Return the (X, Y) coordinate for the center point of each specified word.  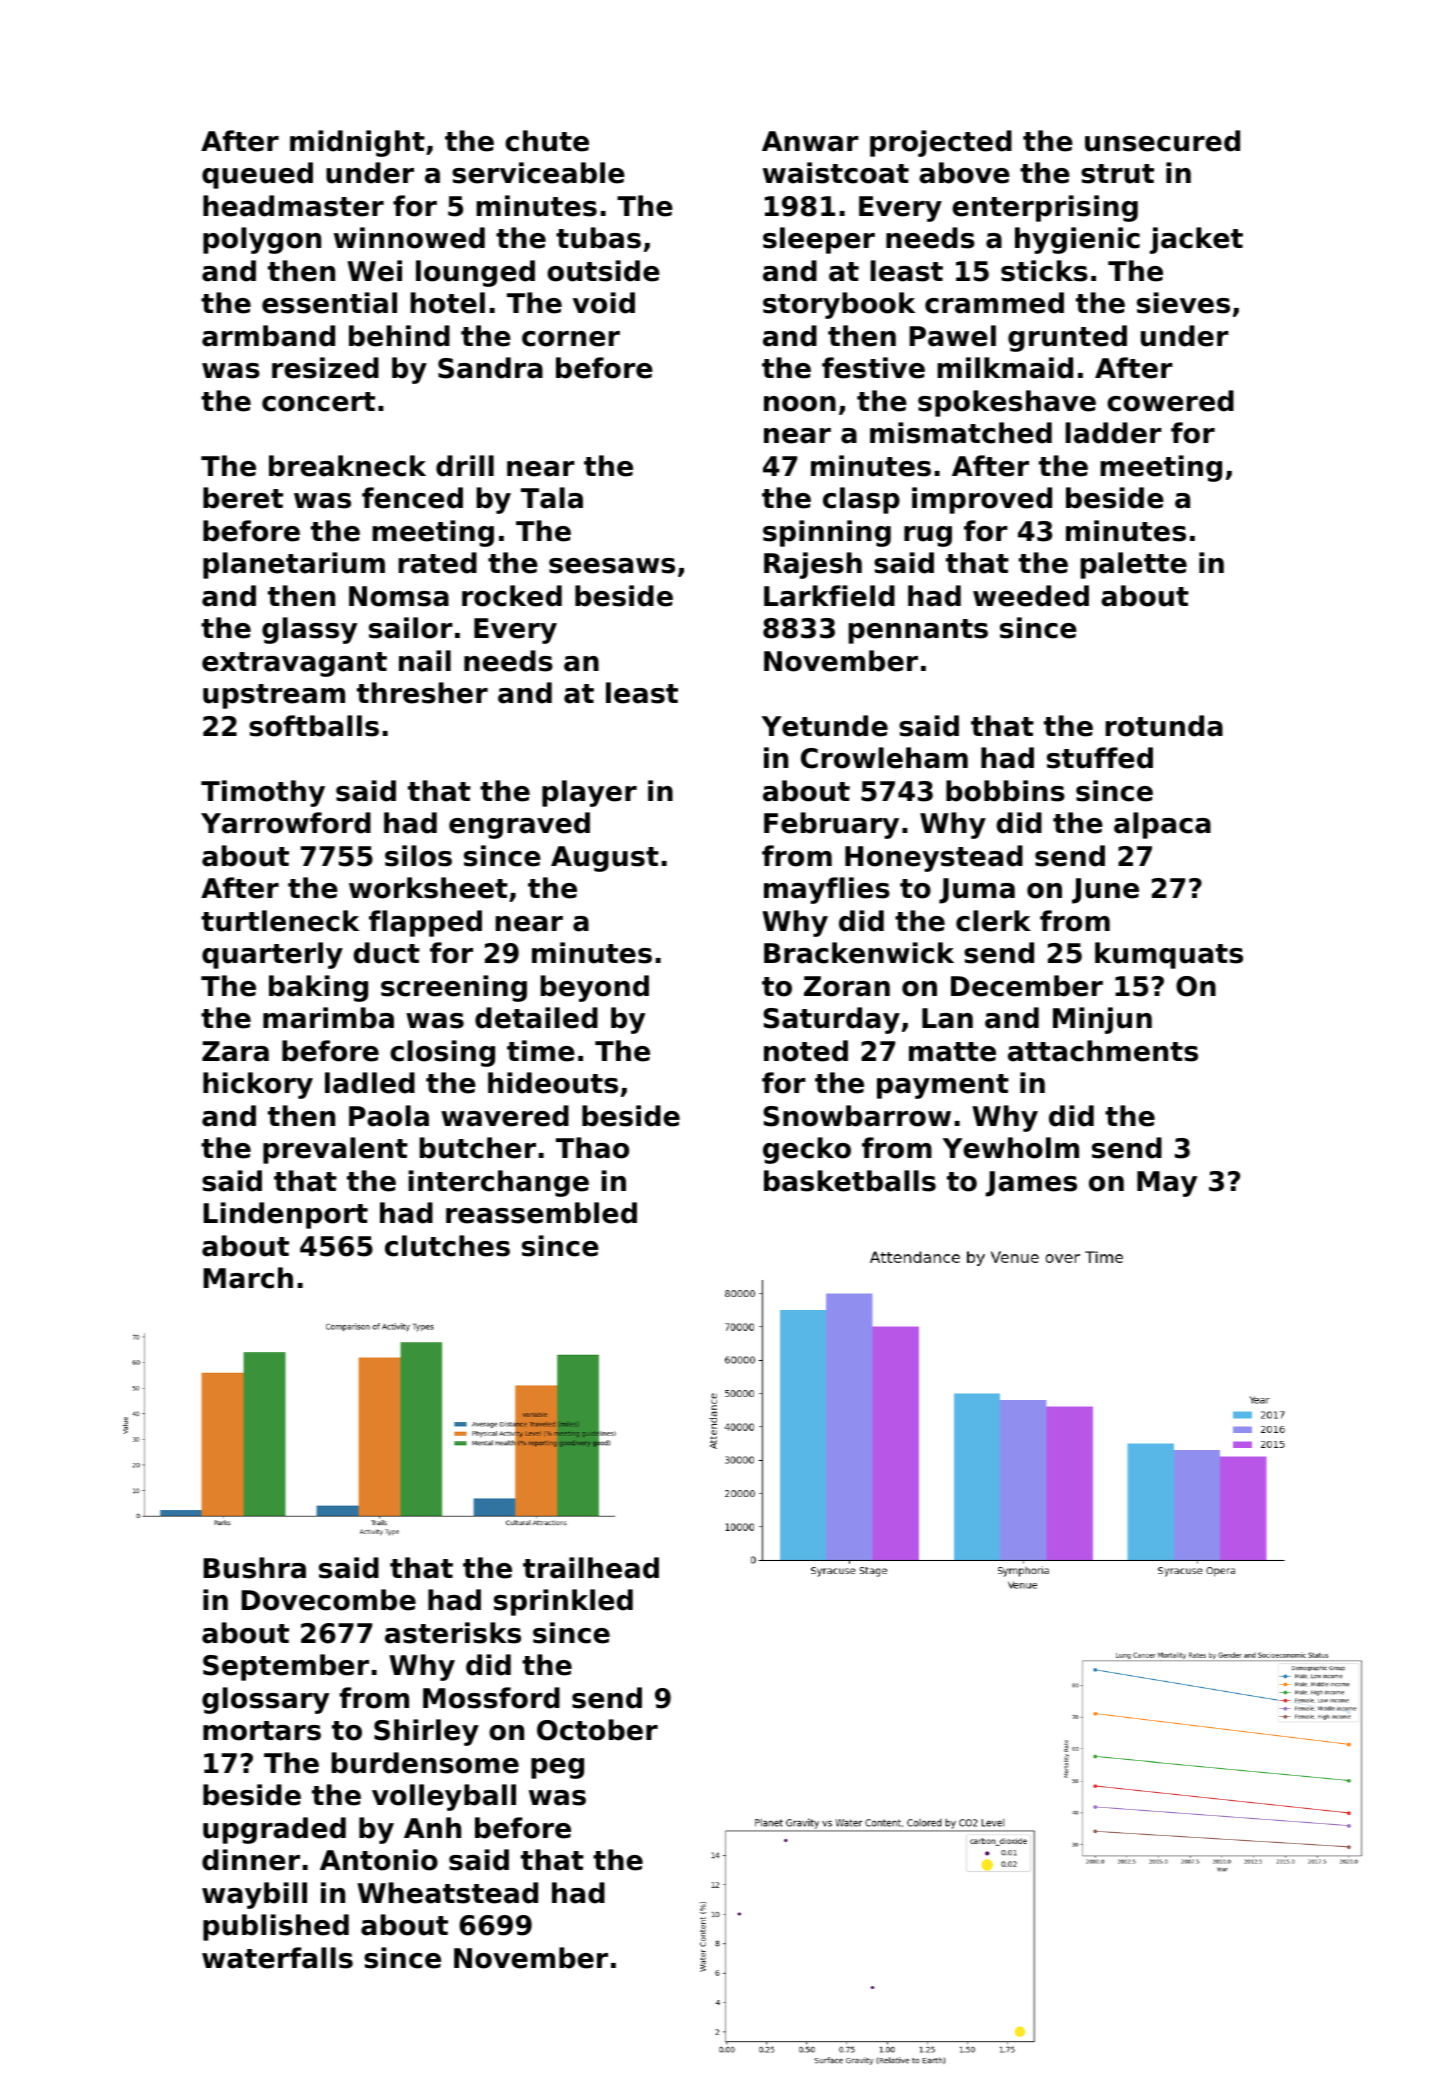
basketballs (850, 1181)
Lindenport (285, 1215)
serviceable (538, 173)
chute (547, 141)
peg (557, 1768)
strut (1117, 174)
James (1031, 1184)
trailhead (591, 1568)
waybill (254, 1895)
